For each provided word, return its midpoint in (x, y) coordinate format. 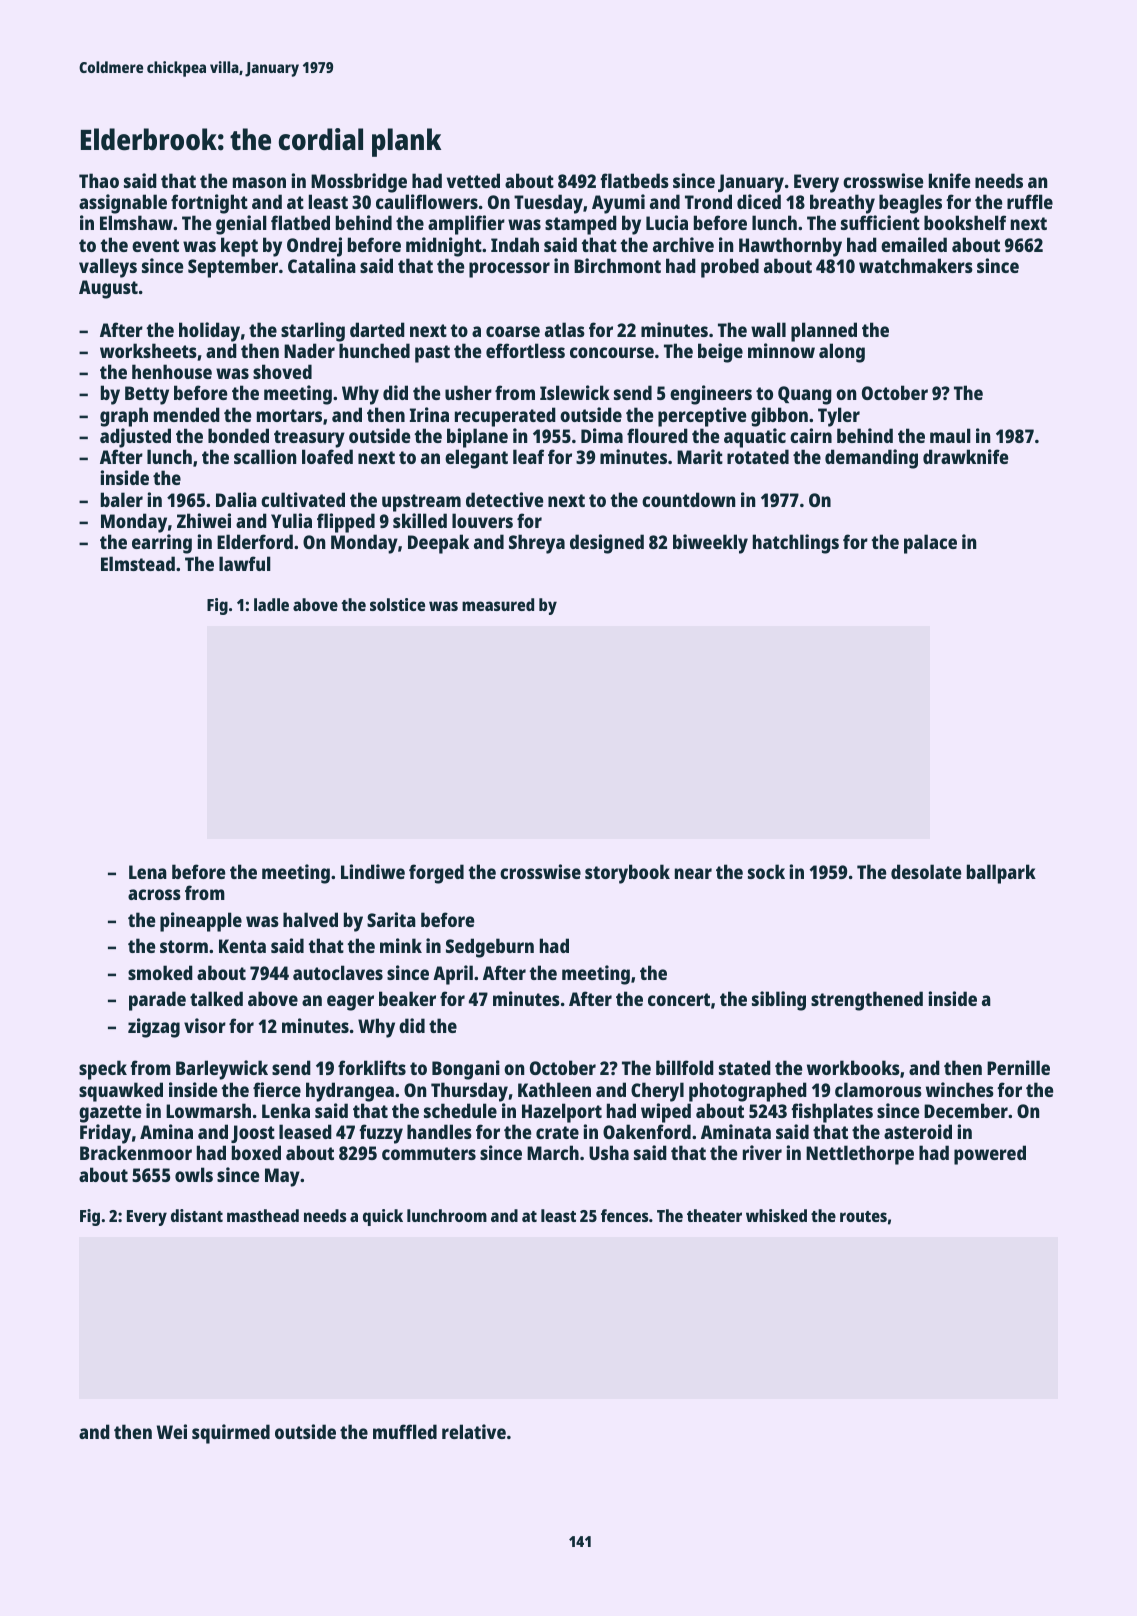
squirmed (231, 1434)
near (693, 873)
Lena (148, 872)
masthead (263, 1215)
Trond (708, 201)
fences (624, 1215)
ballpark (1001, 874)
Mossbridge (359, 183)
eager (350, 1003)
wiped (666, 1113)
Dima (602, 435)
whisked (776, 1215)
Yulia (291, 520)
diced (759, 201)
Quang (805, 395)
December (966, 1110)
